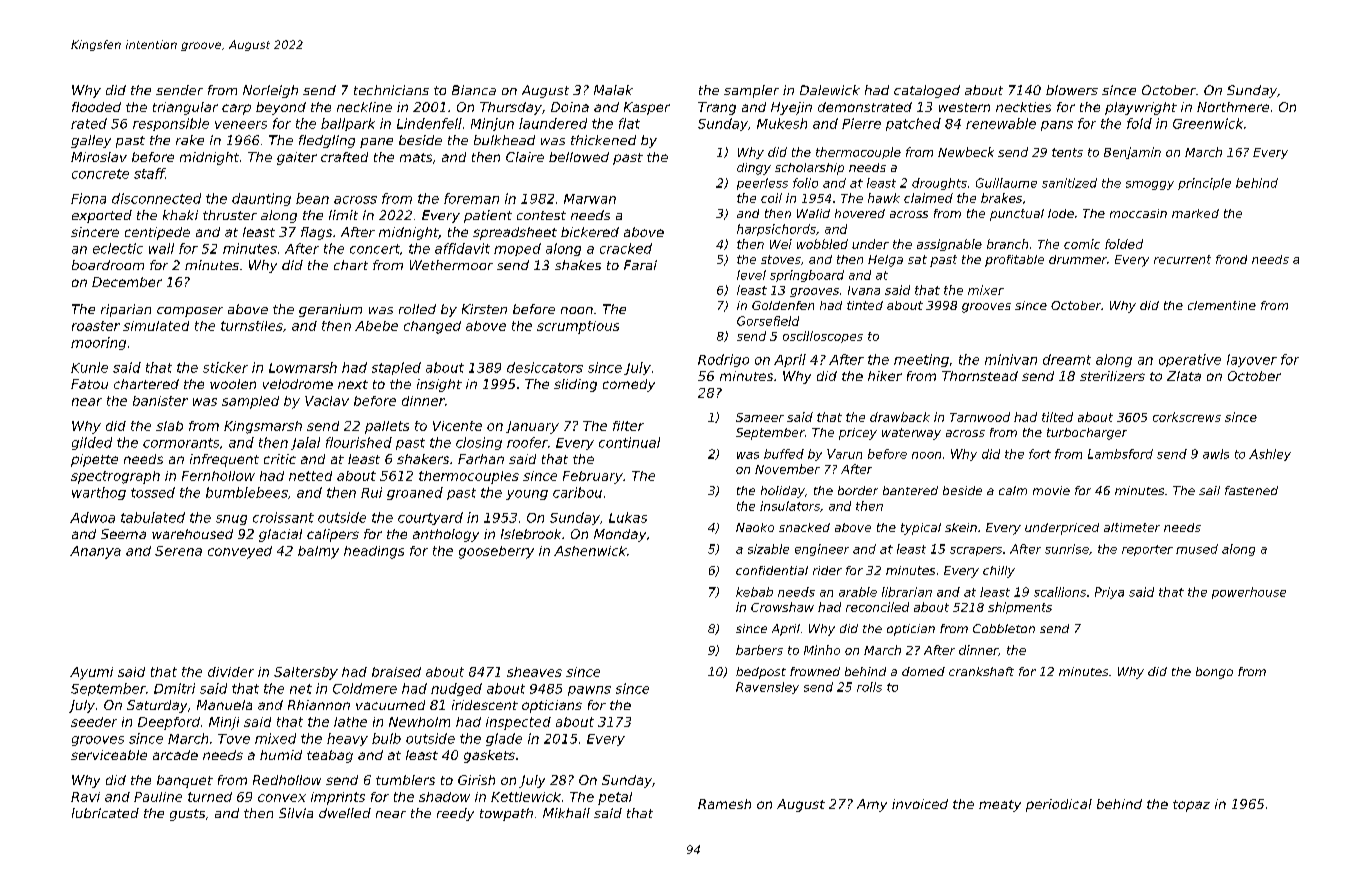 This page has width=1372, height=887. Describe the element at coordinates (105, 813) in the page. I see `lubricated` at that location.
